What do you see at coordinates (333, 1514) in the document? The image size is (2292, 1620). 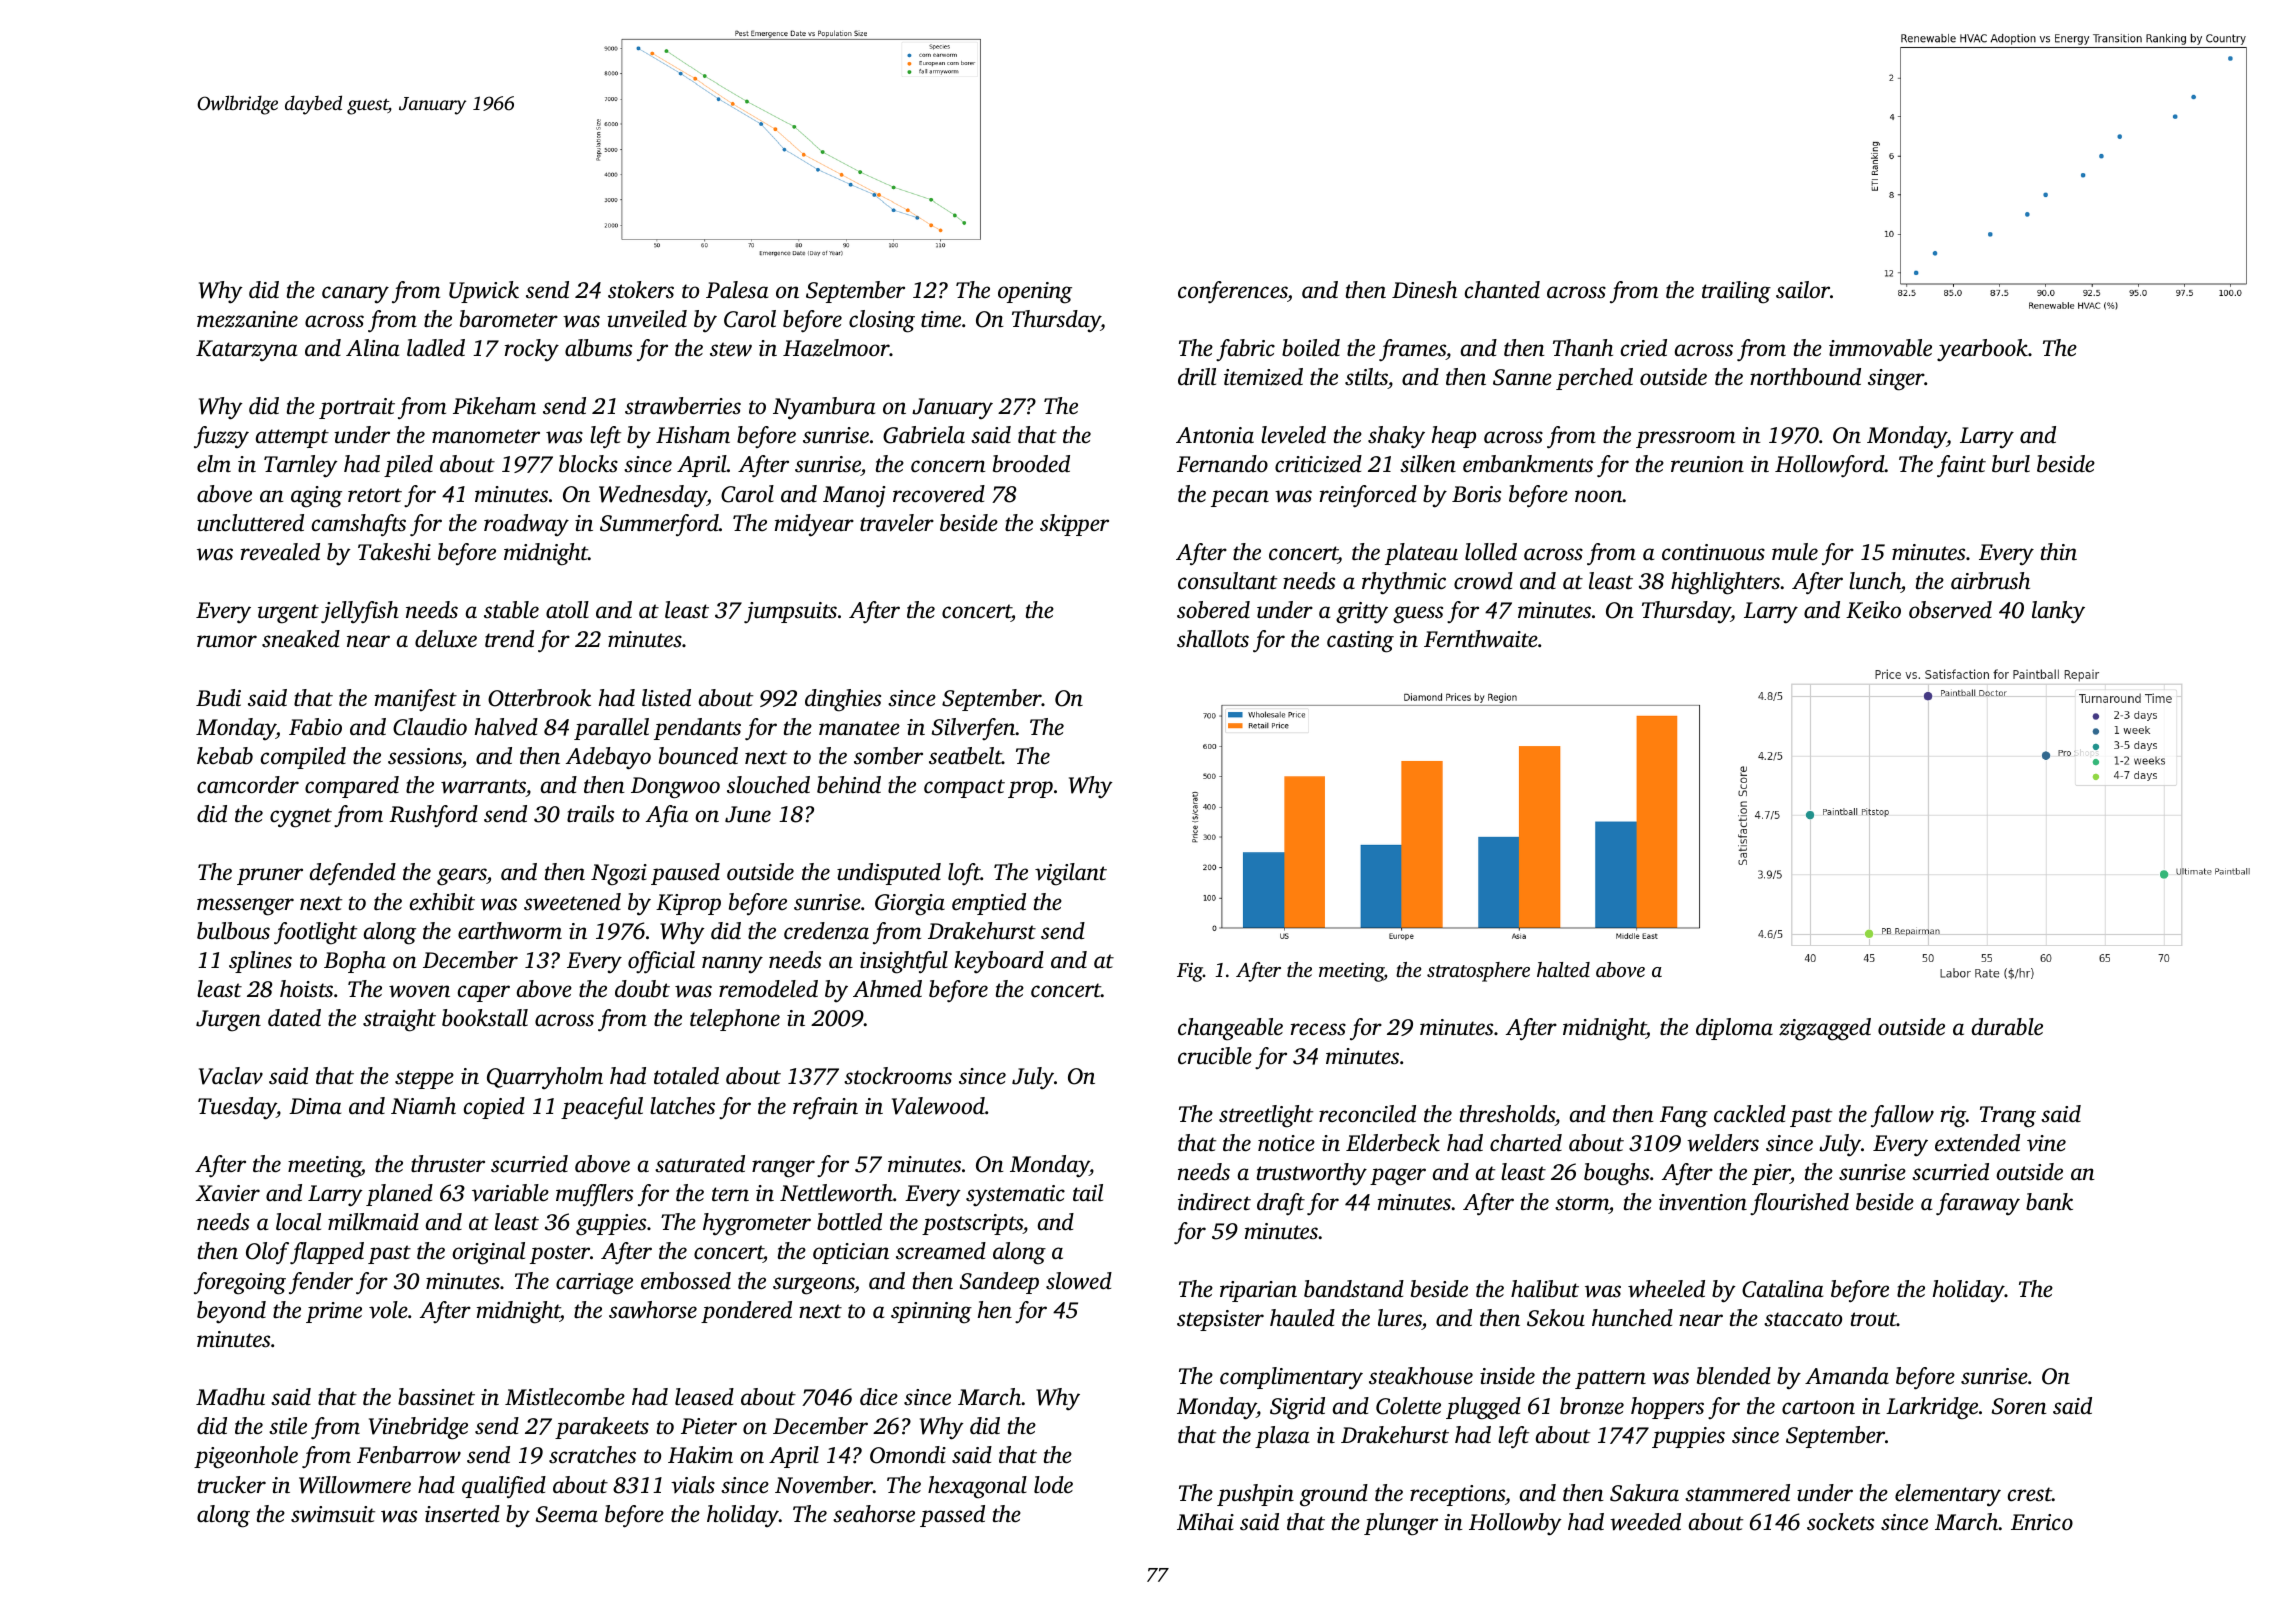 I see `swimsuit` at bounding box center [333, 1514].
